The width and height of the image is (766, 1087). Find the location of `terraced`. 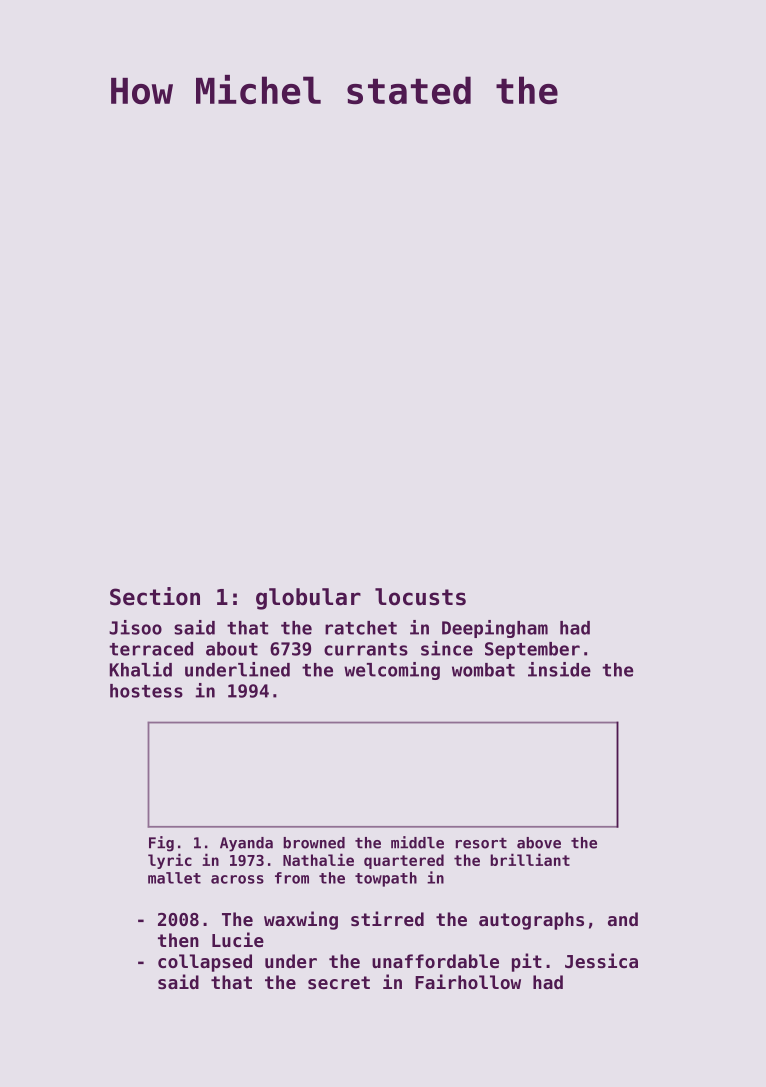

terraced is located at coordinates (151, 649).
